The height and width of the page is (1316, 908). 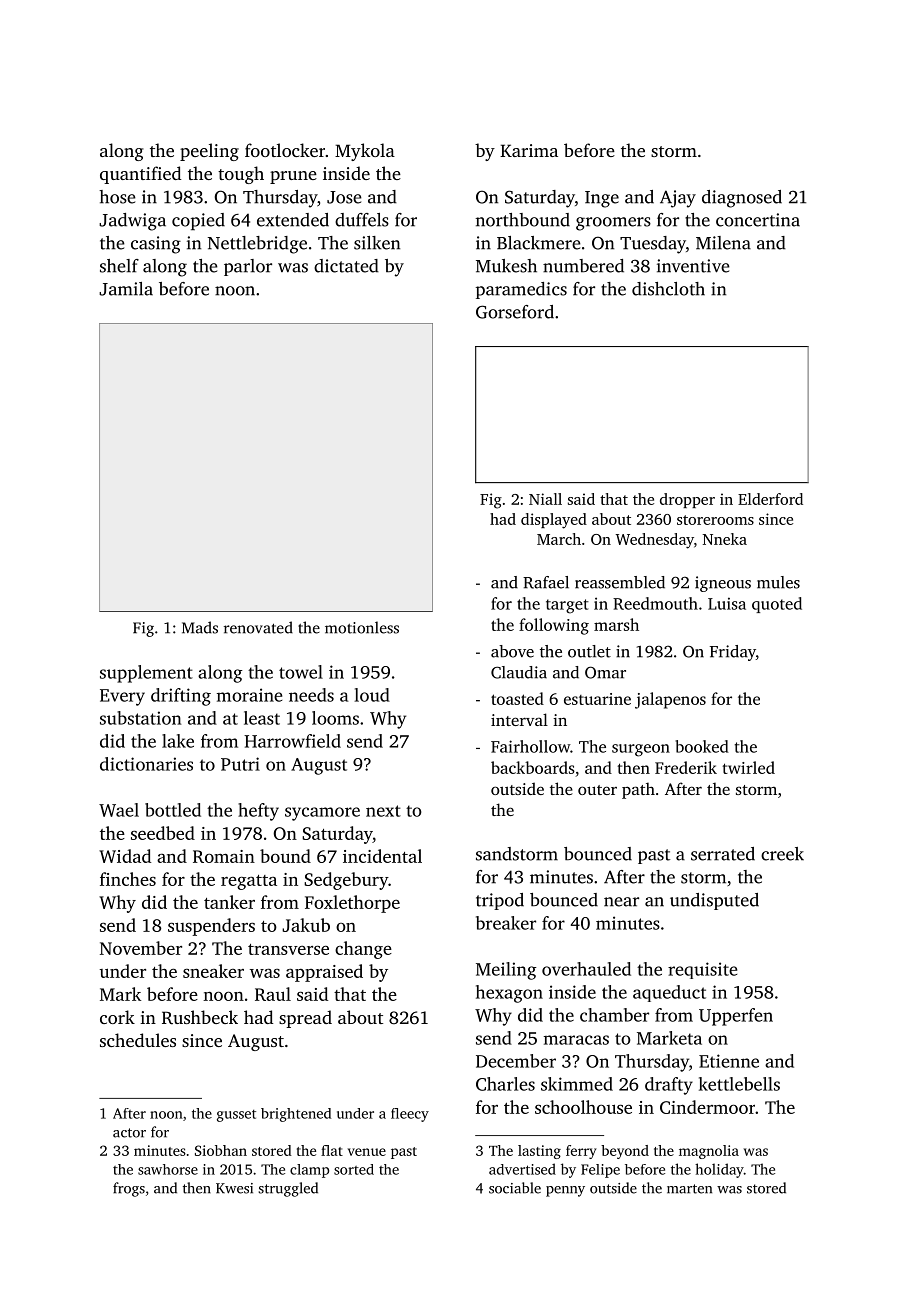 What do you see at coordinates (138, 1040) in the page?
I see `schedules` at bounding box center [138, 1040].
